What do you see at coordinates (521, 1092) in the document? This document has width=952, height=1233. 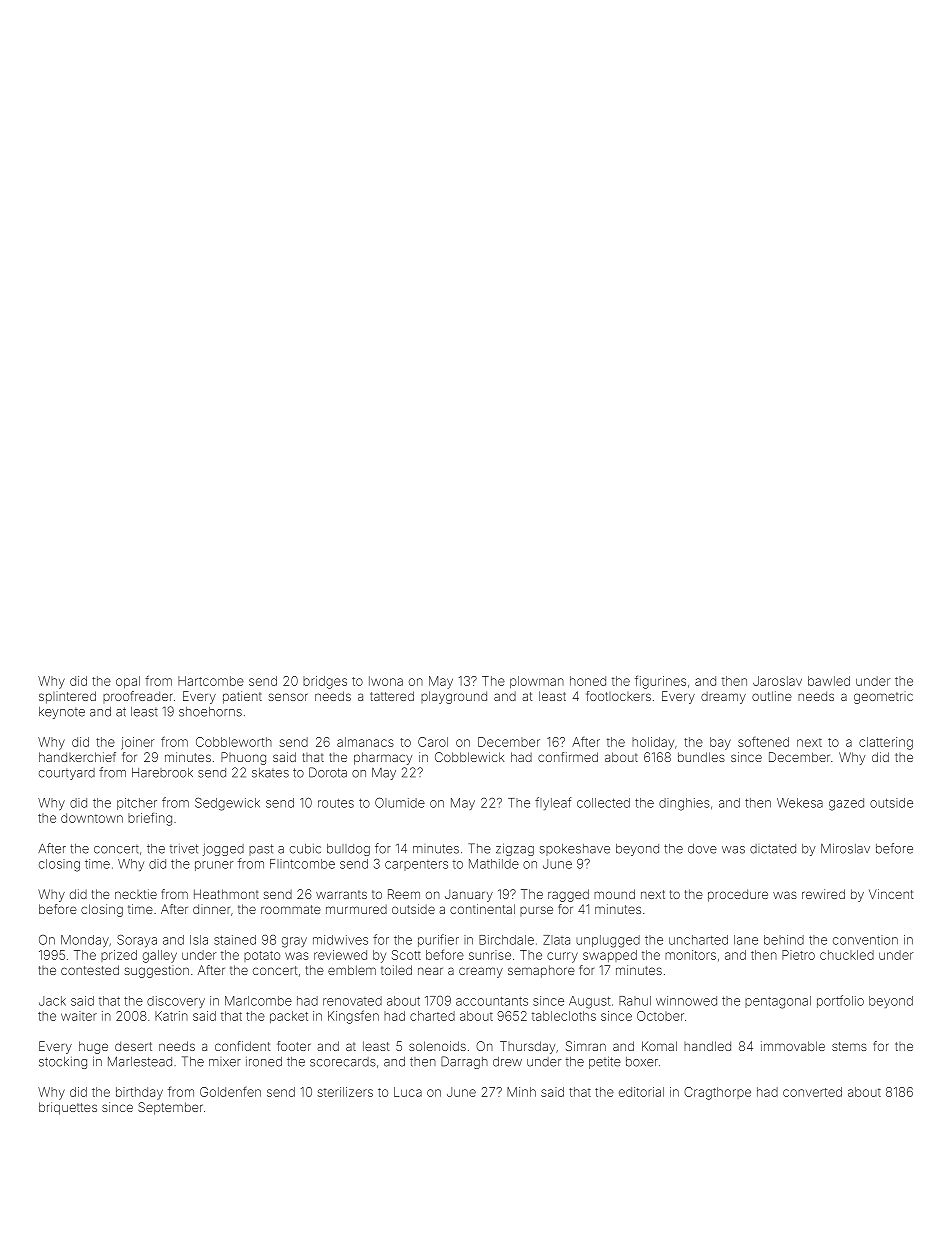 I see `Minh` at bounding box center [521, 1092].
